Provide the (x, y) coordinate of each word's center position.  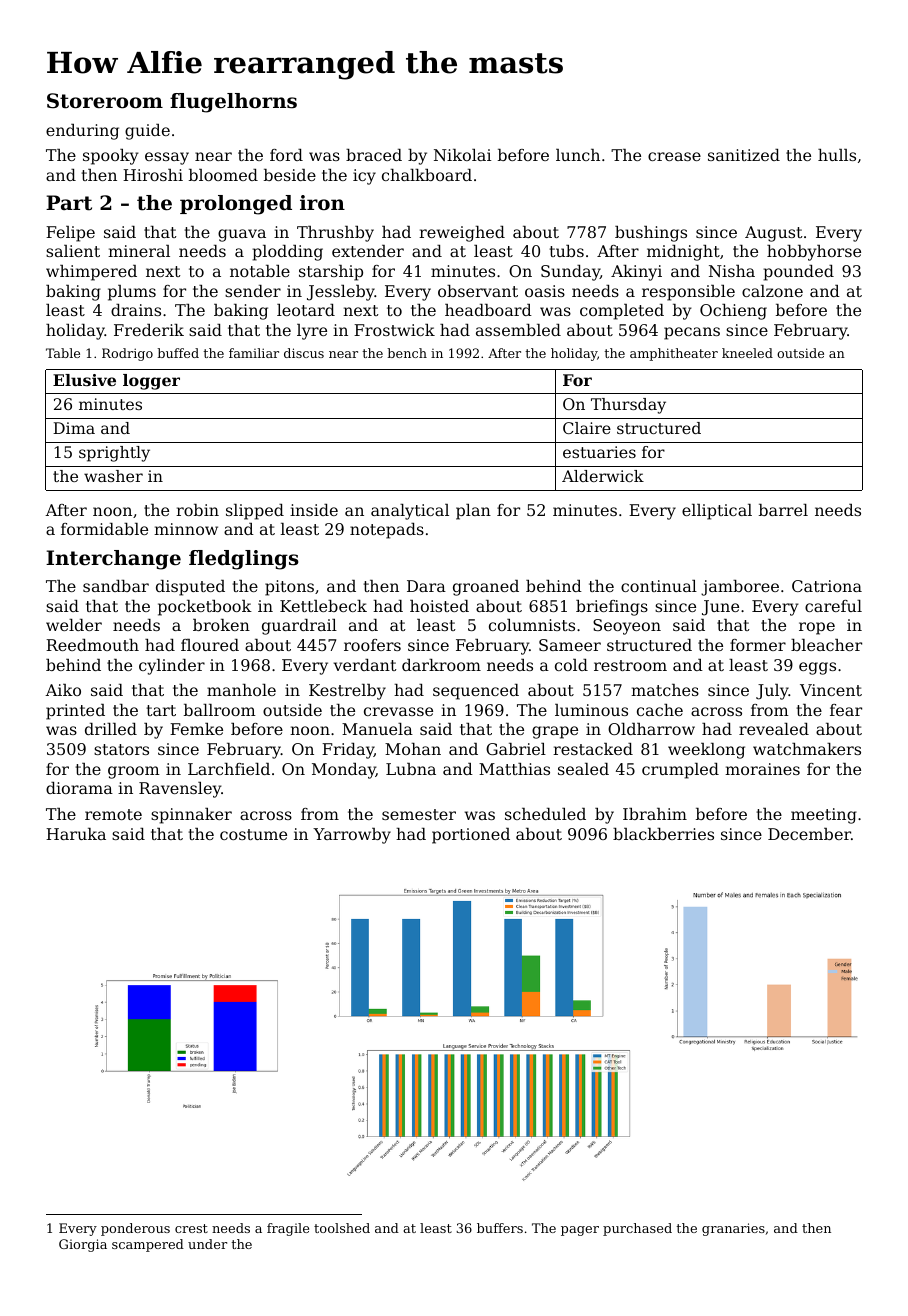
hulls (837, 155)
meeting (824, 816)
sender (253, 291)
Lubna (411, 769)
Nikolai (462, 155)
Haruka (76, 834)
